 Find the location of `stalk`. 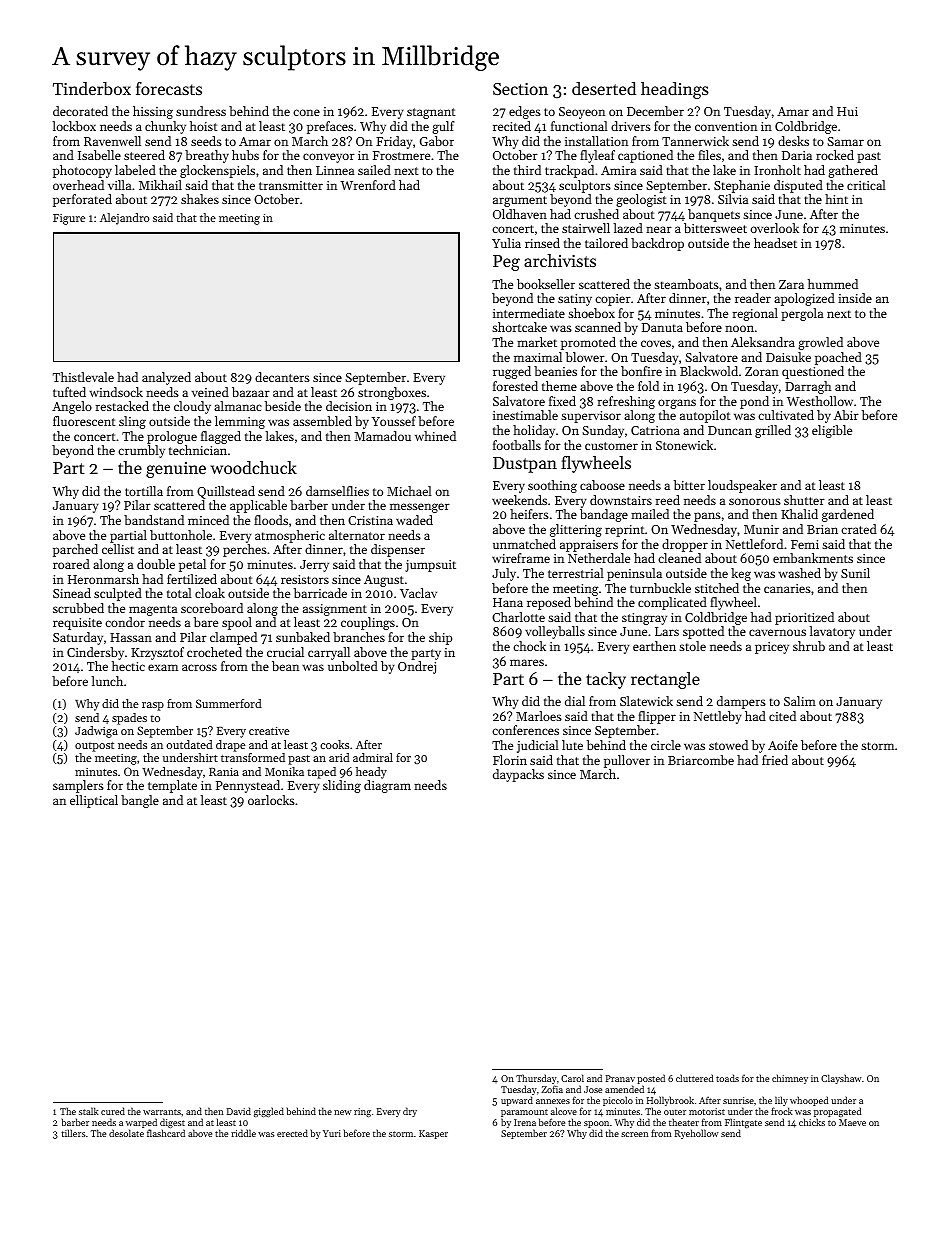

stalk is located at coordinates (89, 1111).
